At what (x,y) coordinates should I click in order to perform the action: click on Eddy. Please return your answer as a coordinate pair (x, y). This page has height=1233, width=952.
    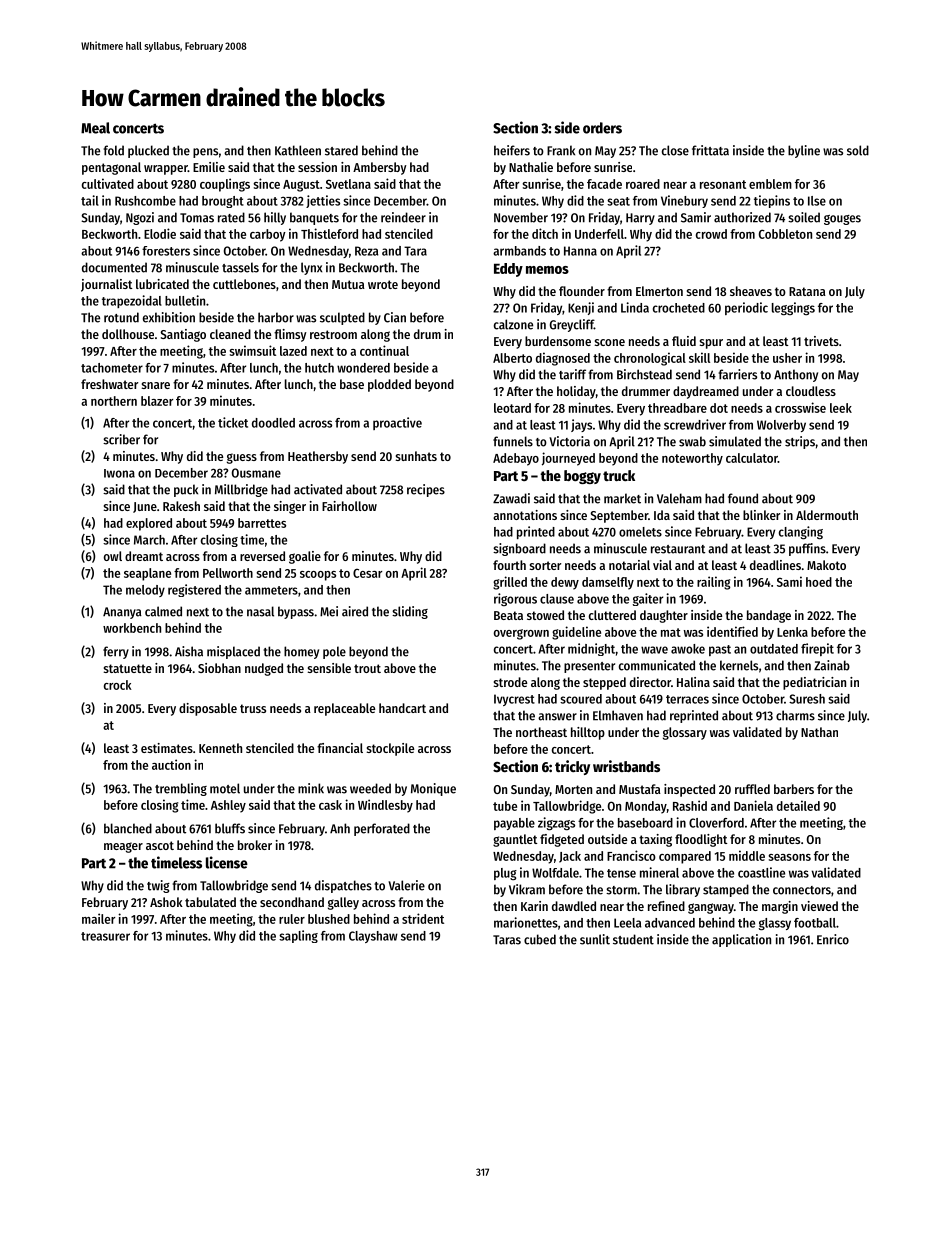
    Looking at the image, I should click on (508, 270).
